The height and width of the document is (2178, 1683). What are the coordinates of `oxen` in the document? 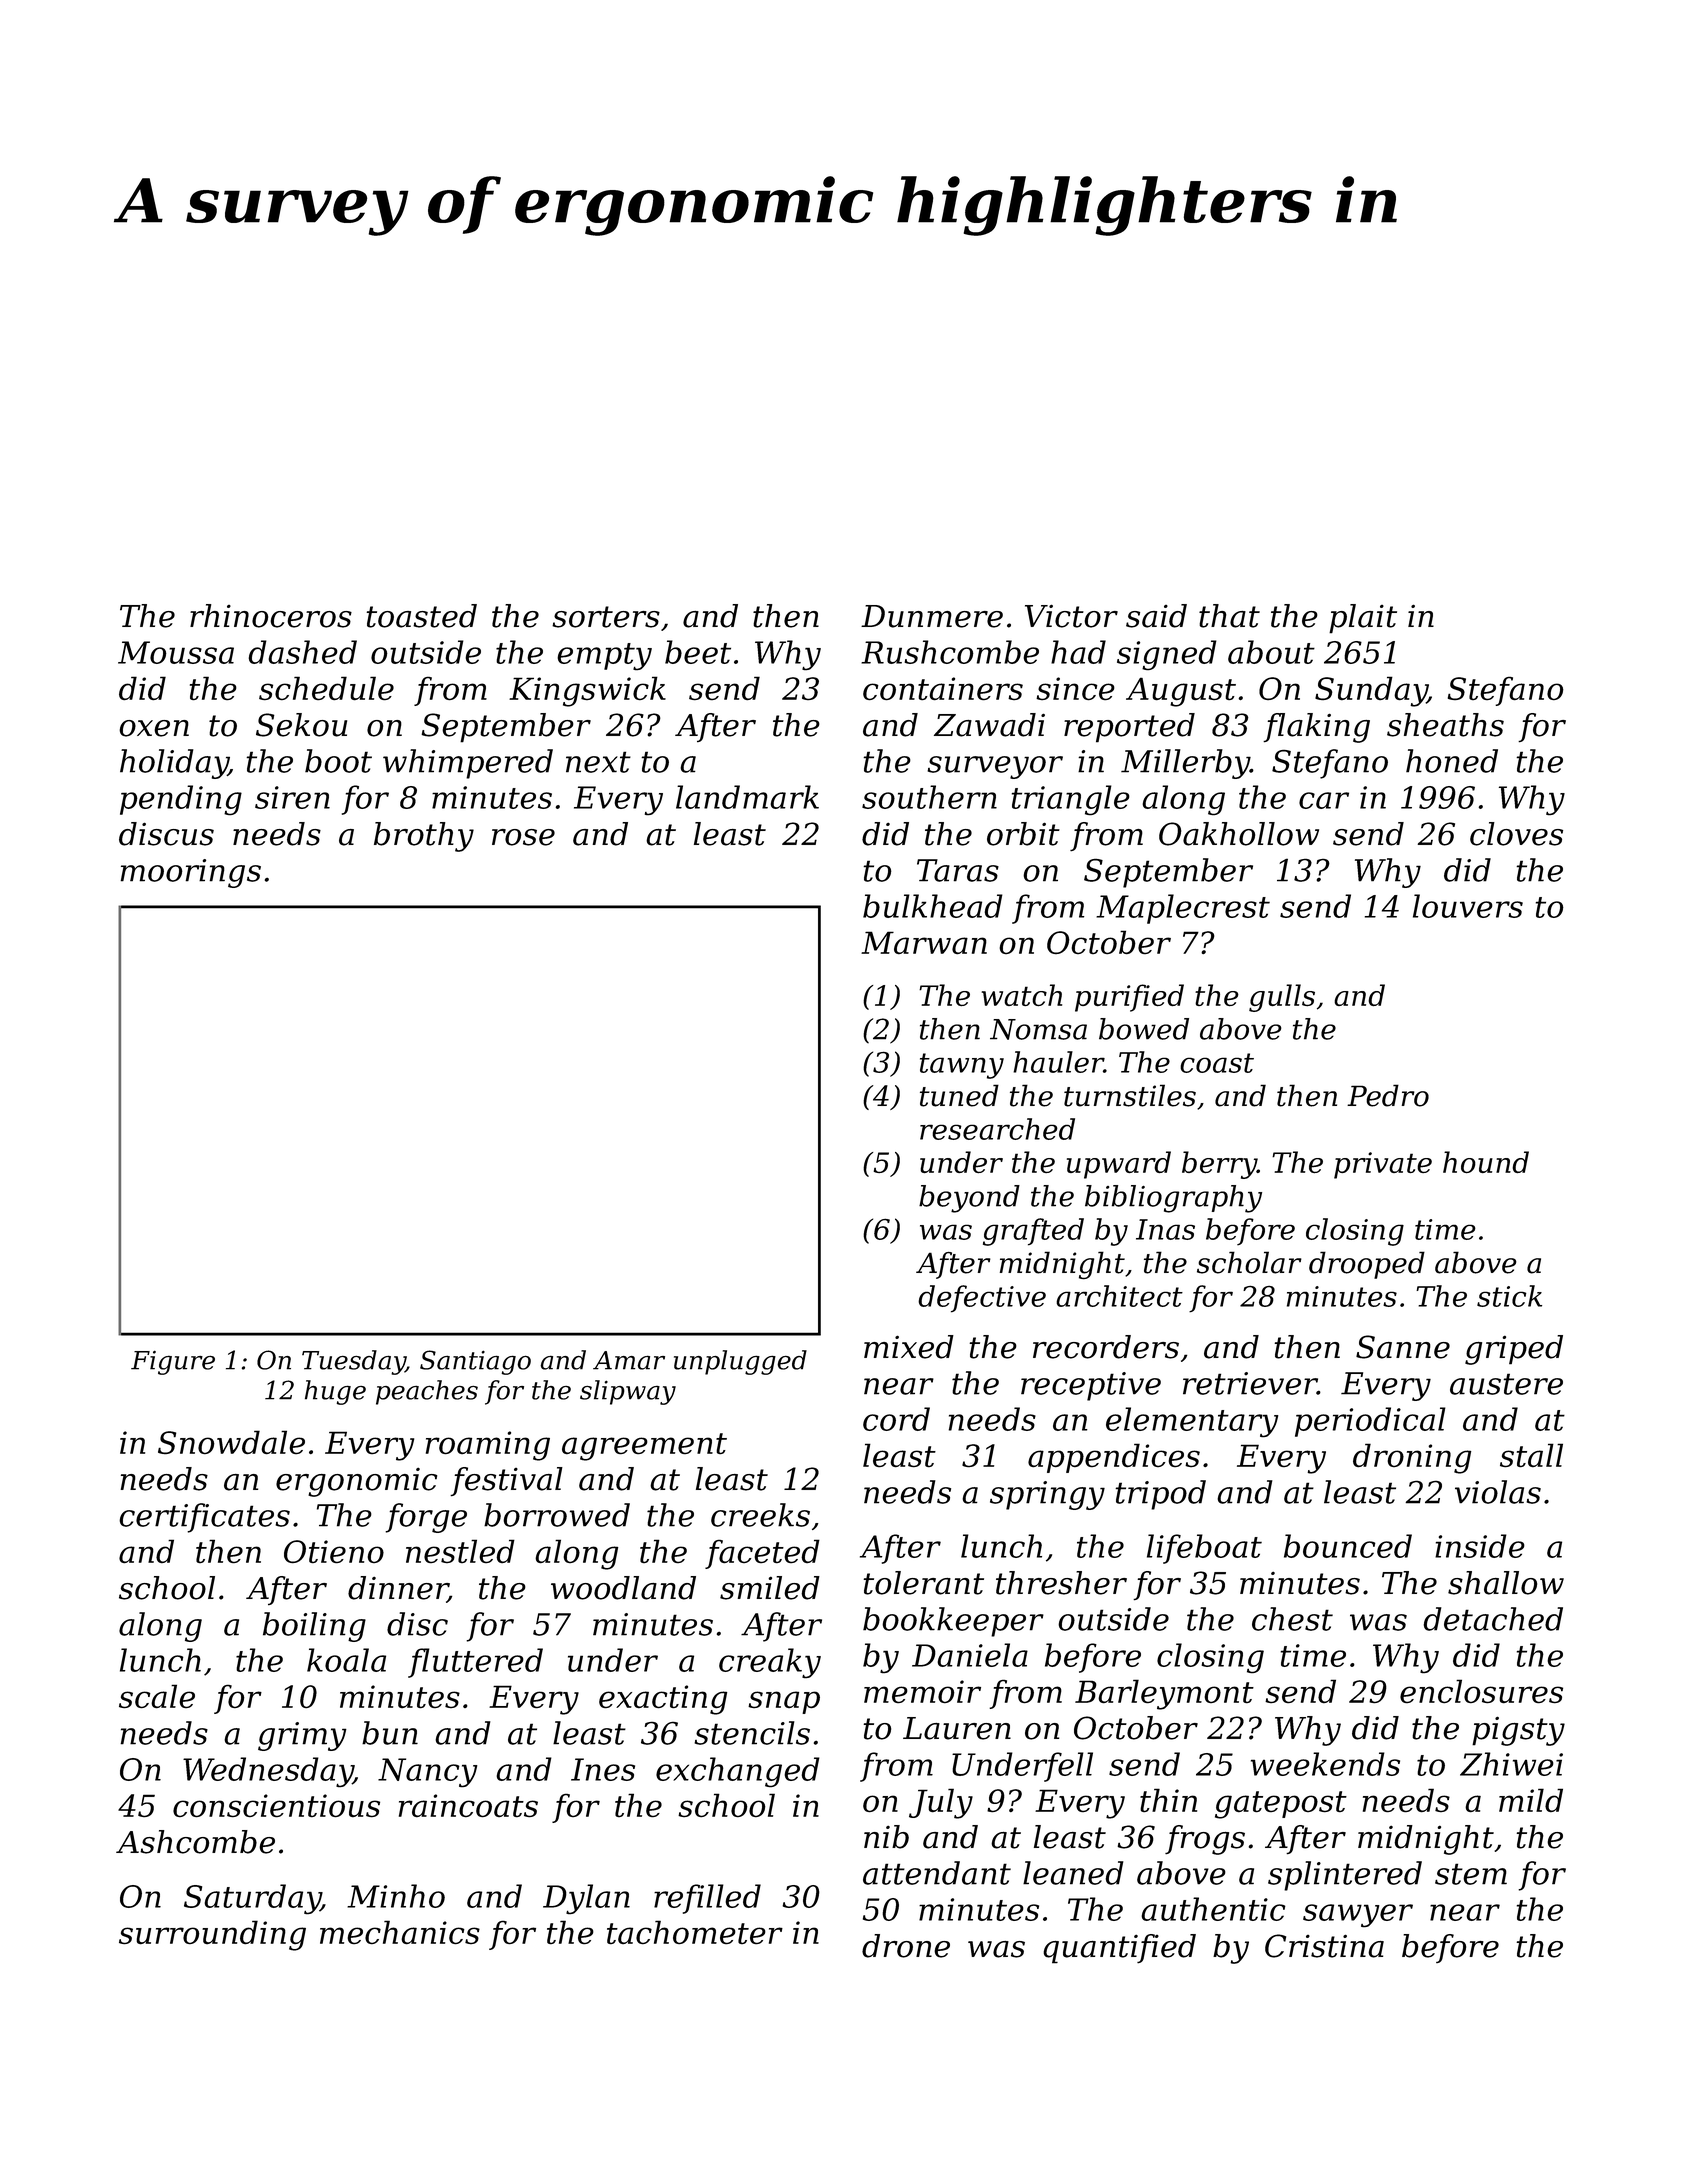 It's located at (154, 728).
